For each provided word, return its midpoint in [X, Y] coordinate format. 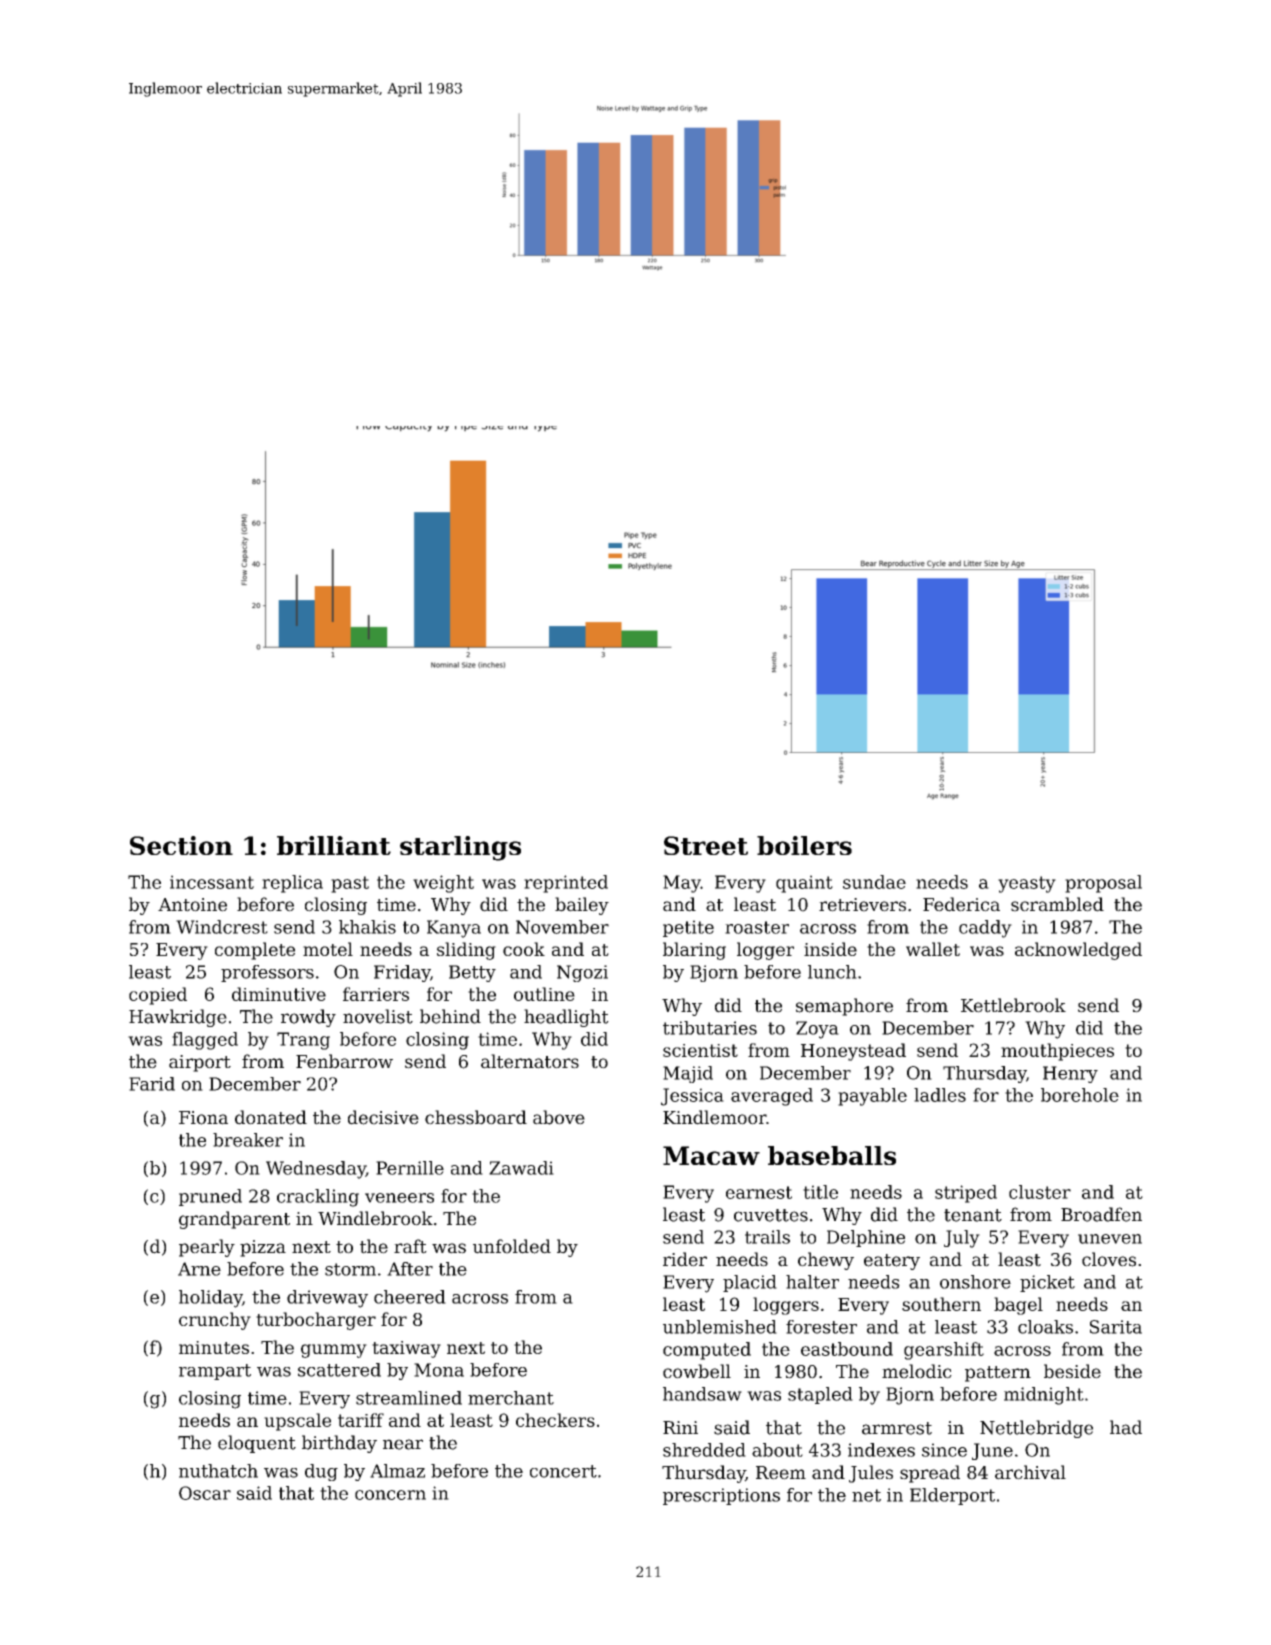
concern [390, 1495]
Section [181, 845]
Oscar [205, 1493]
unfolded [512, 1246]
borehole [1080, 1095]
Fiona [203, 1118]
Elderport [952, 1496]
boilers [804, 845]
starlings [460, 848]
